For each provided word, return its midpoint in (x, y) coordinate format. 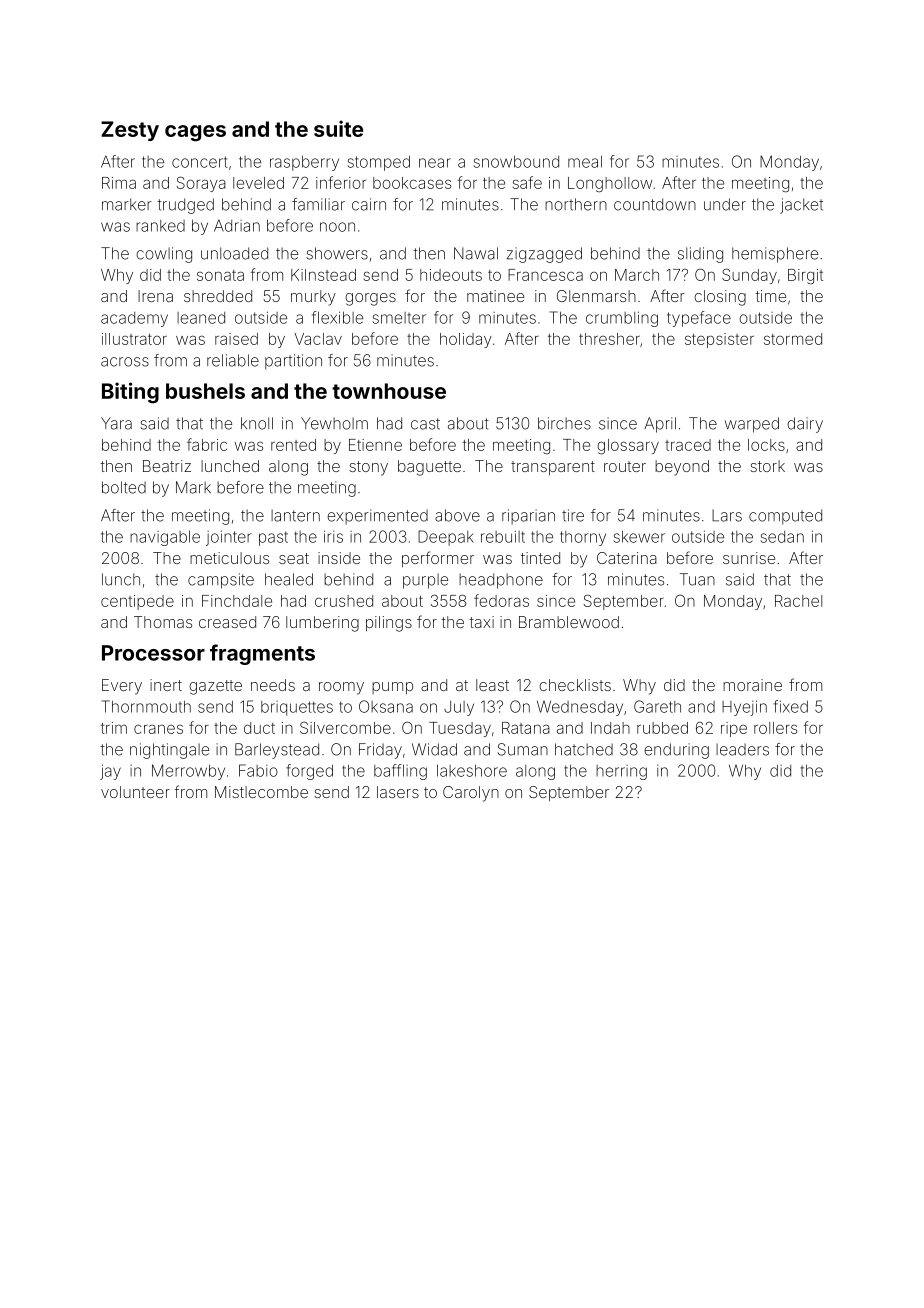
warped (752, 425)
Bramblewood (569, 622)
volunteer (135, 792)
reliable (233, 360)
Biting (130, 393)
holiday (466, 340)
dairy (805, 425)
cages (195, 133)
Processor (153, 653)
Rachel (798, 601)
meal (585, 161)
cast (425, 424)
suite (338, 128)
